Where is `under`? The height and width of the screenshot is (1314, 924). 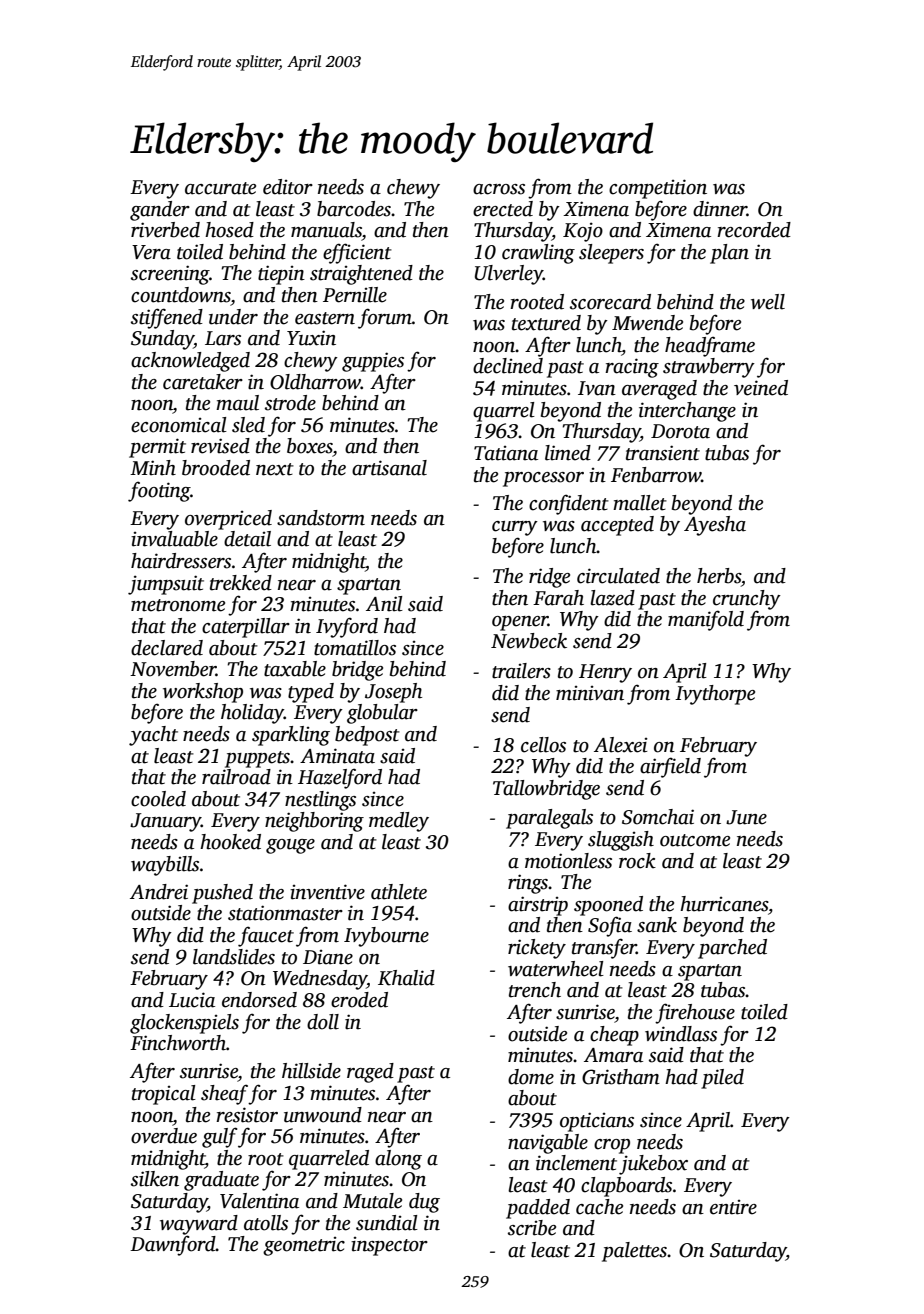
under is located at coordinates (233, 317).
